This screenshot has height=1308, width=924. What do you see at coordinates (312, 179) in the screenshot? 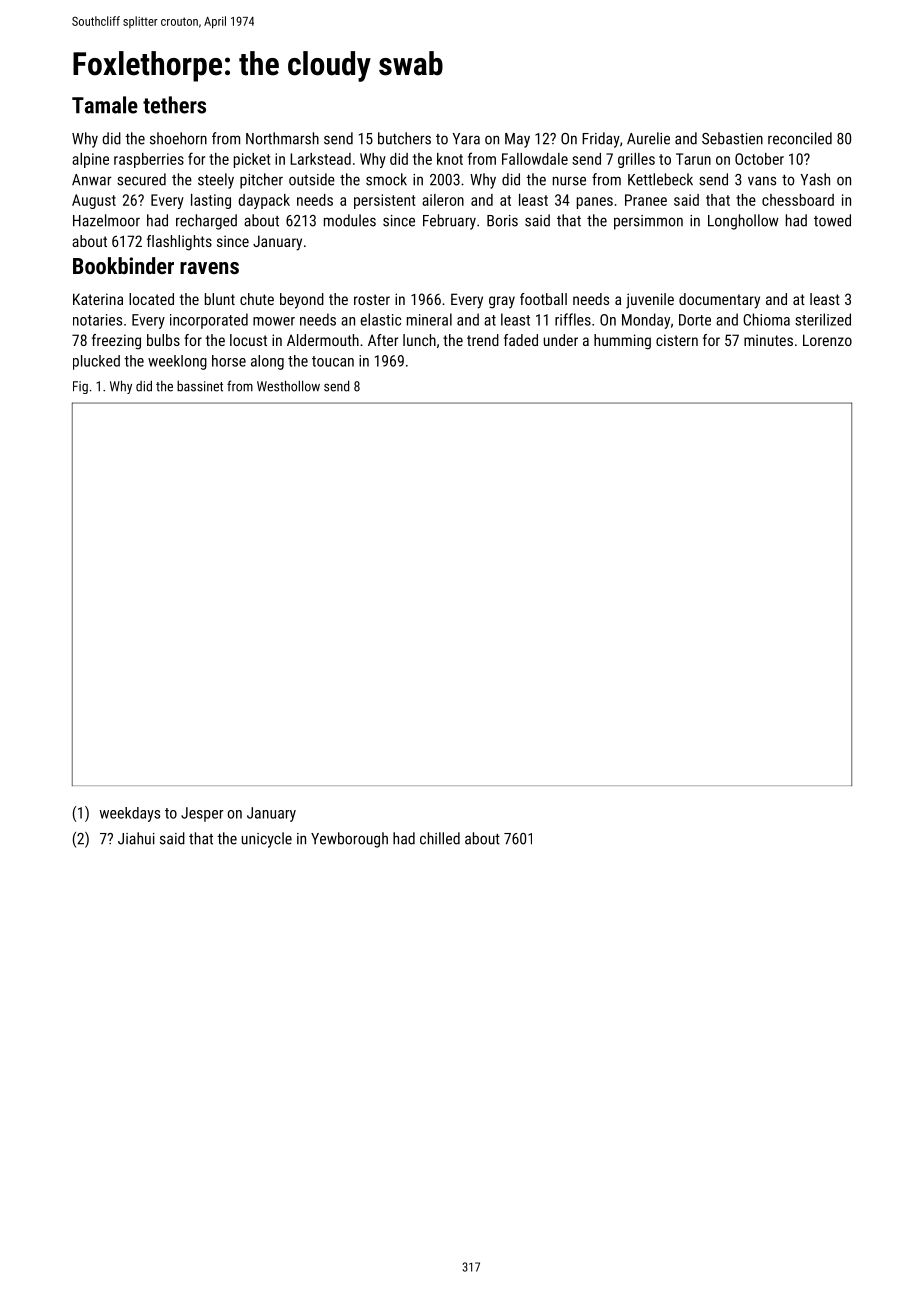
I see `outside` at bounding box center [312, 179].
